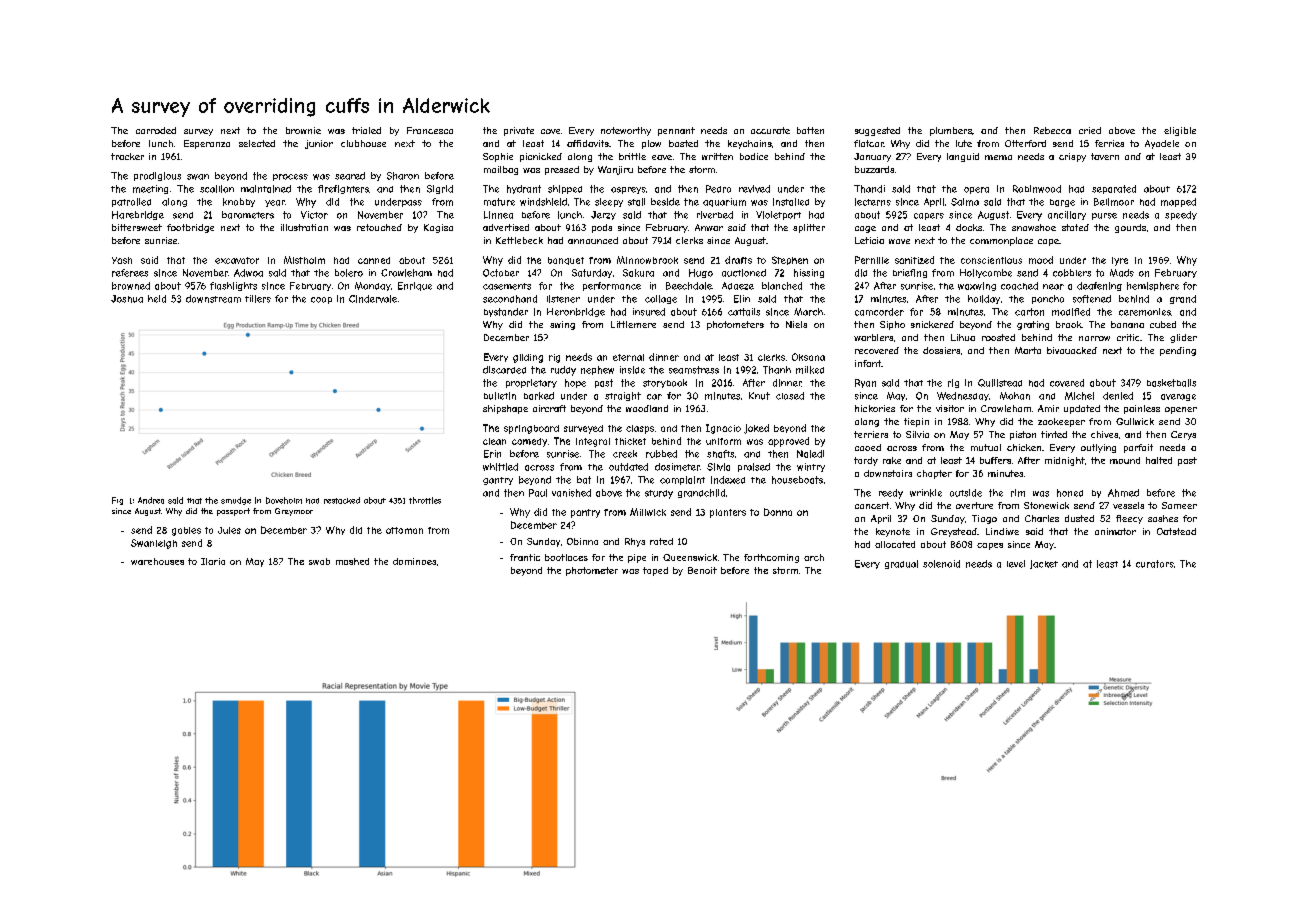 This screenshot has height=924, width=1308. What do you see at coordinates (702, 570) in the screenshot?
I see `Benoit` at bounding box center [702, 570].
